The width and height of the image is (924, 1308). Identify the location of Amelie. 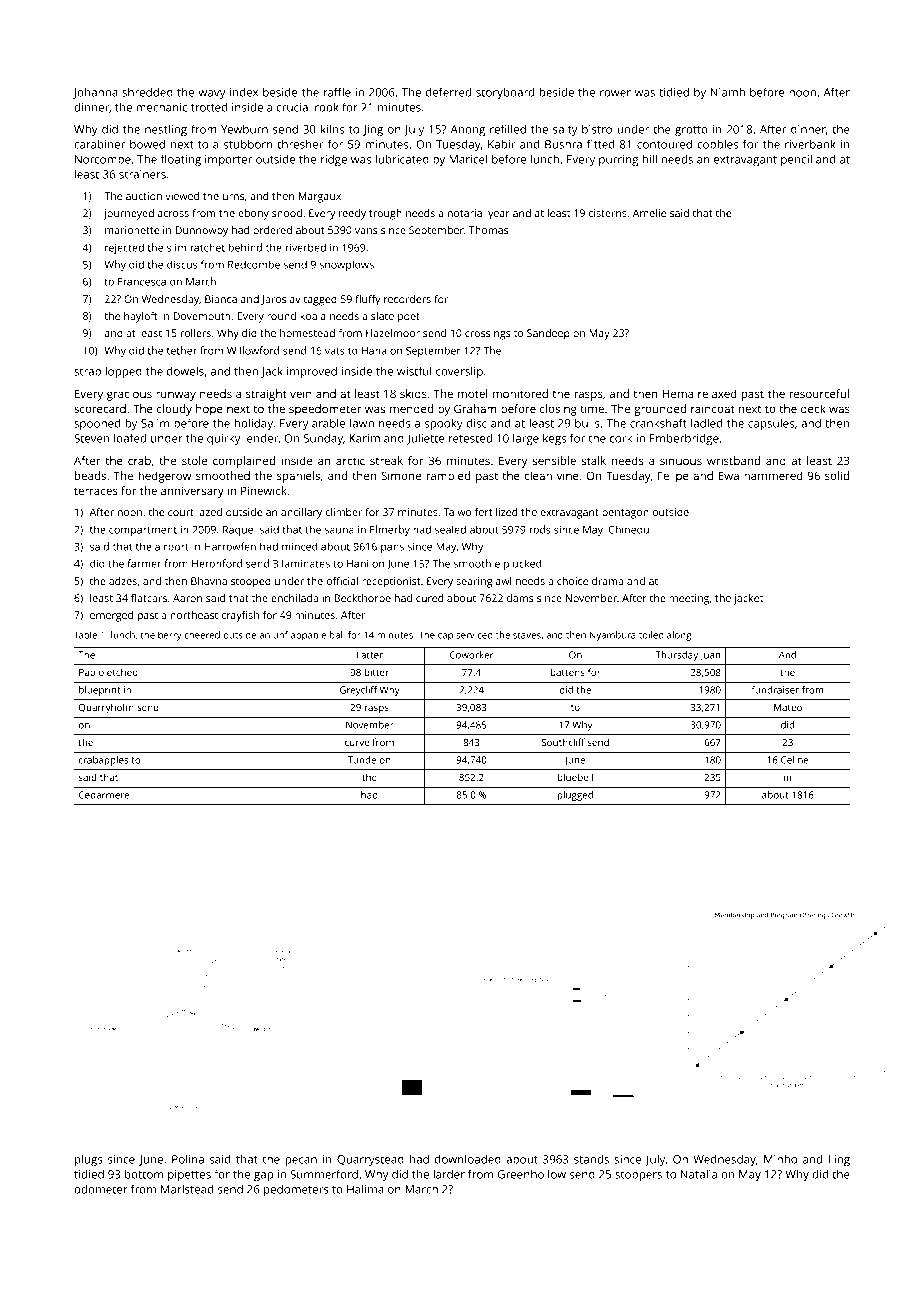
(649, 213).
